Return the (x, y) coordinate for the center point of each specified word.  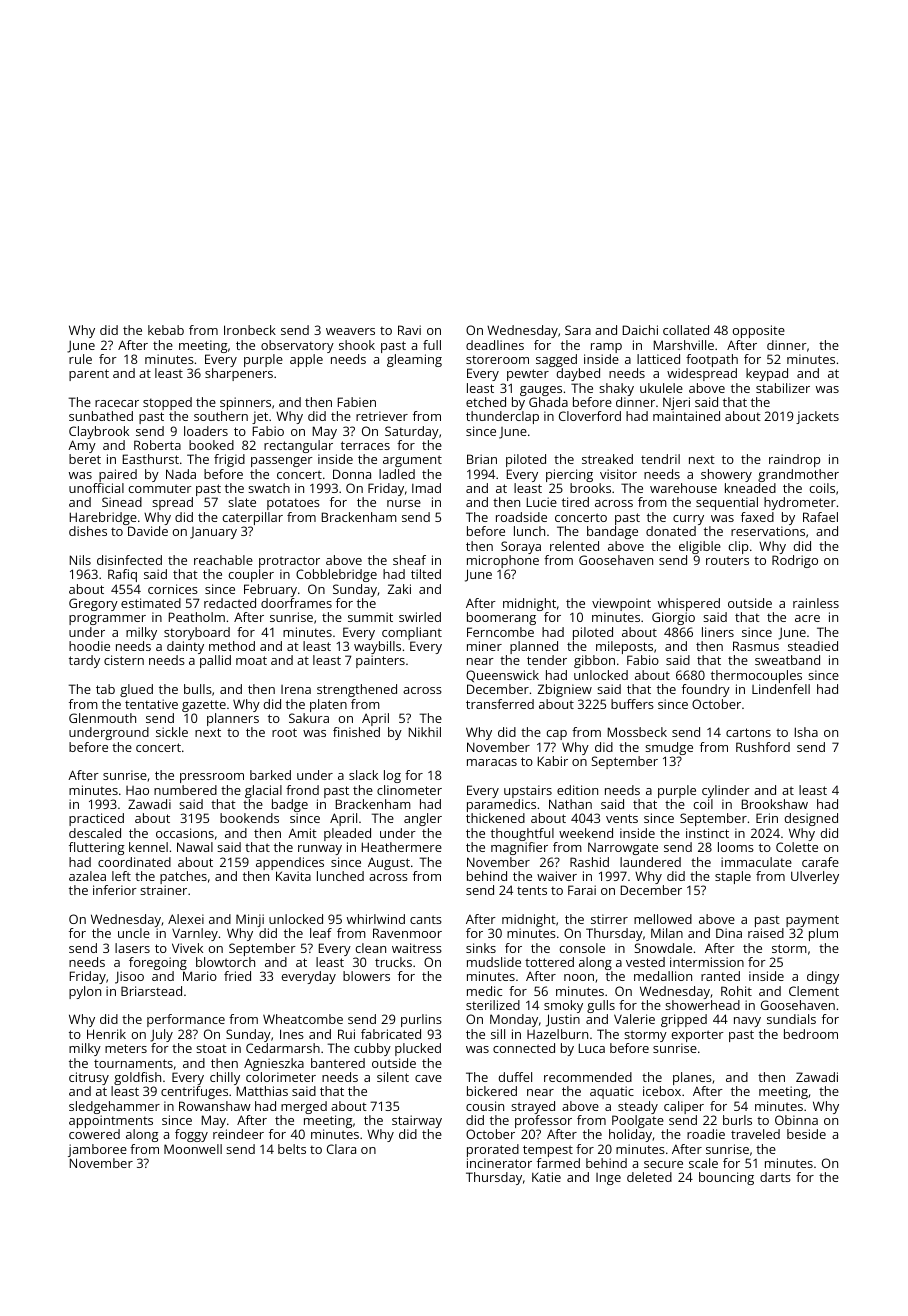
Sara (578, 330)
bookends (249, 818)
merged (304, 1107)
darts (775, 1177)
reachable (223, 560)
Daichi (640, 330)
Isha (806, 732)
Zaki (399, 589)
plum (823, 934)
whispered (689, 604)
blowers (366, 976)
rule (80, 359)
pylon (85, 992)
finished (356, 732)
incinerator (499, 1163)
